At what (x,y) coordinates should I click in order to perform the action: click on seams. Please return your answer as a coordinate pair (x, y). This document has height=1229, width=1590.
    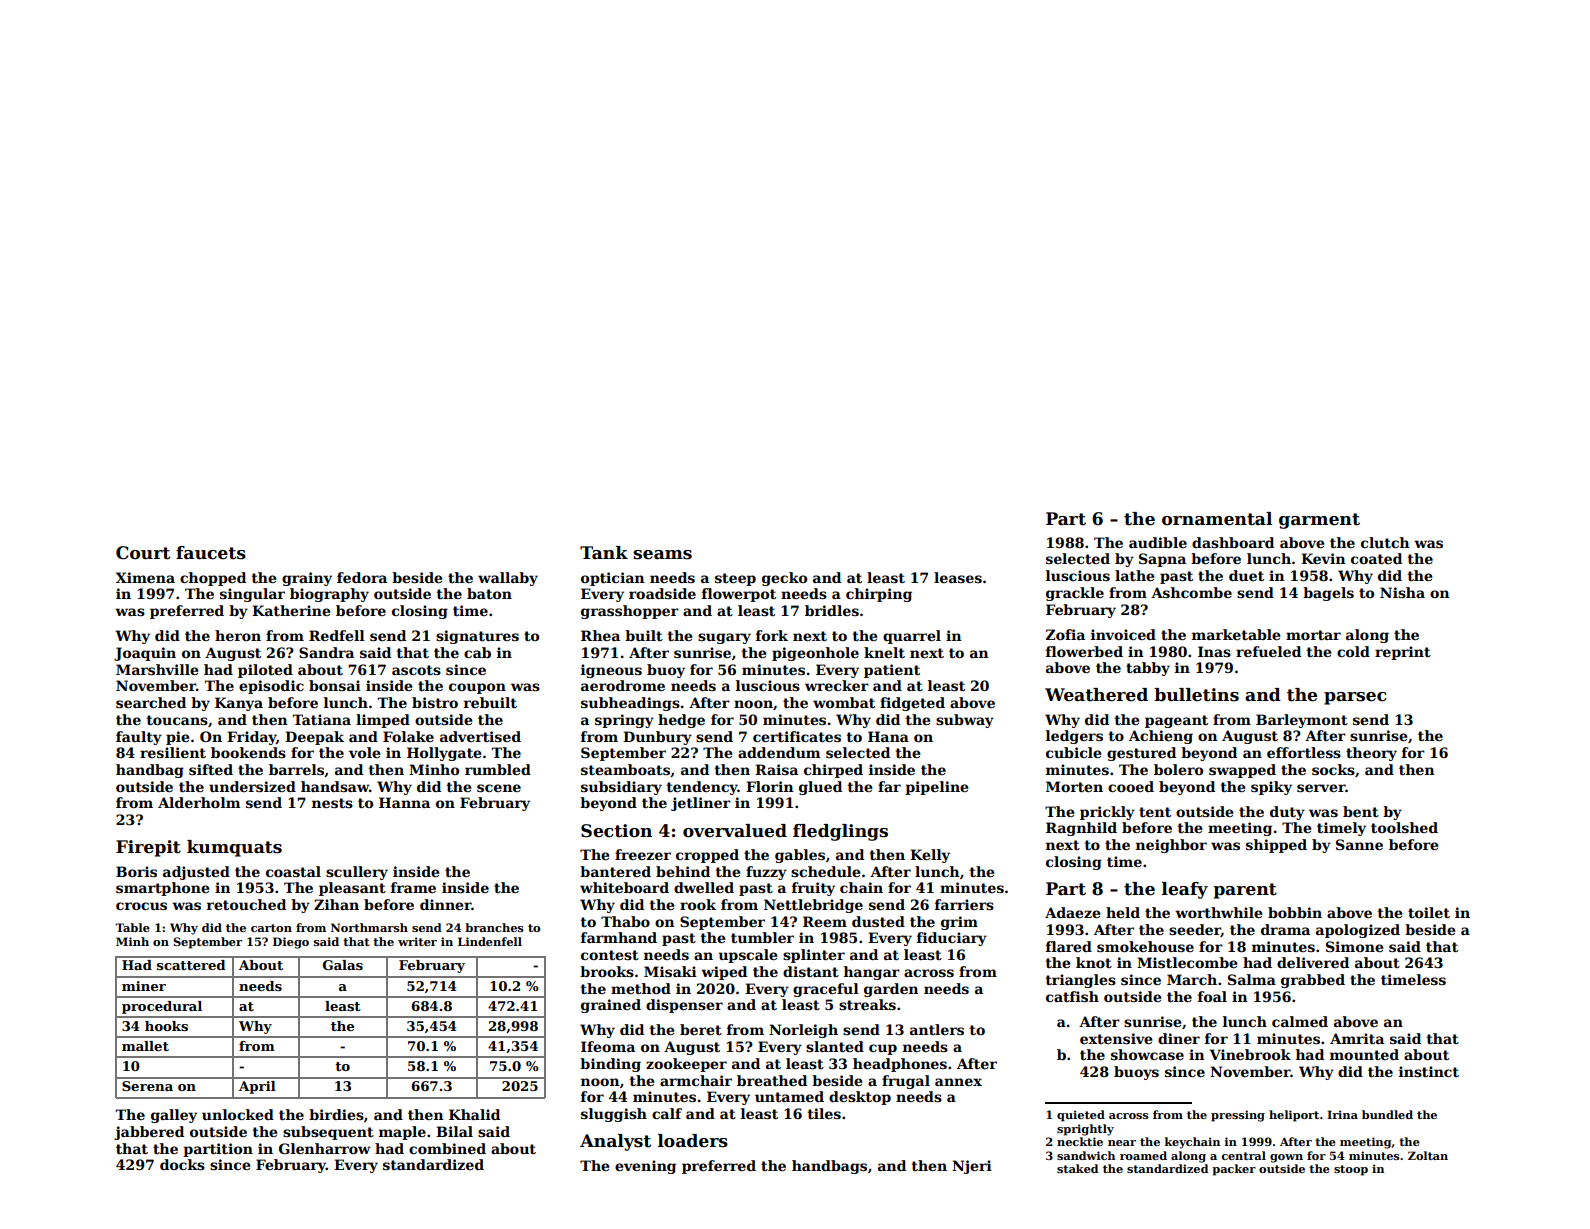
    Looking at the image, I should click on (662, 555).
